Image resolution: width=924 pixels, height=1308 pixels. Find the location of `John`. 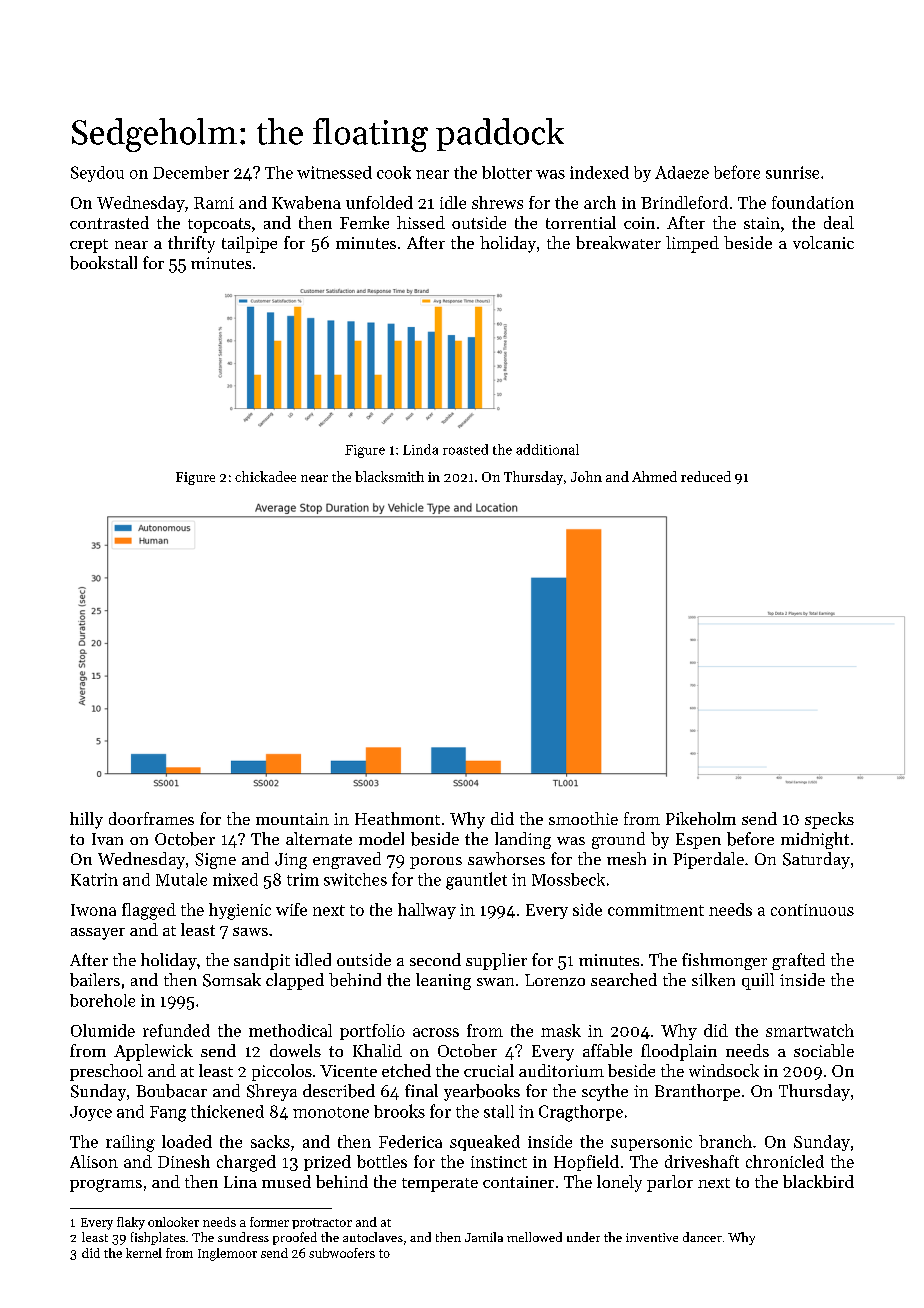

John is located at coordinates (586, 476).
